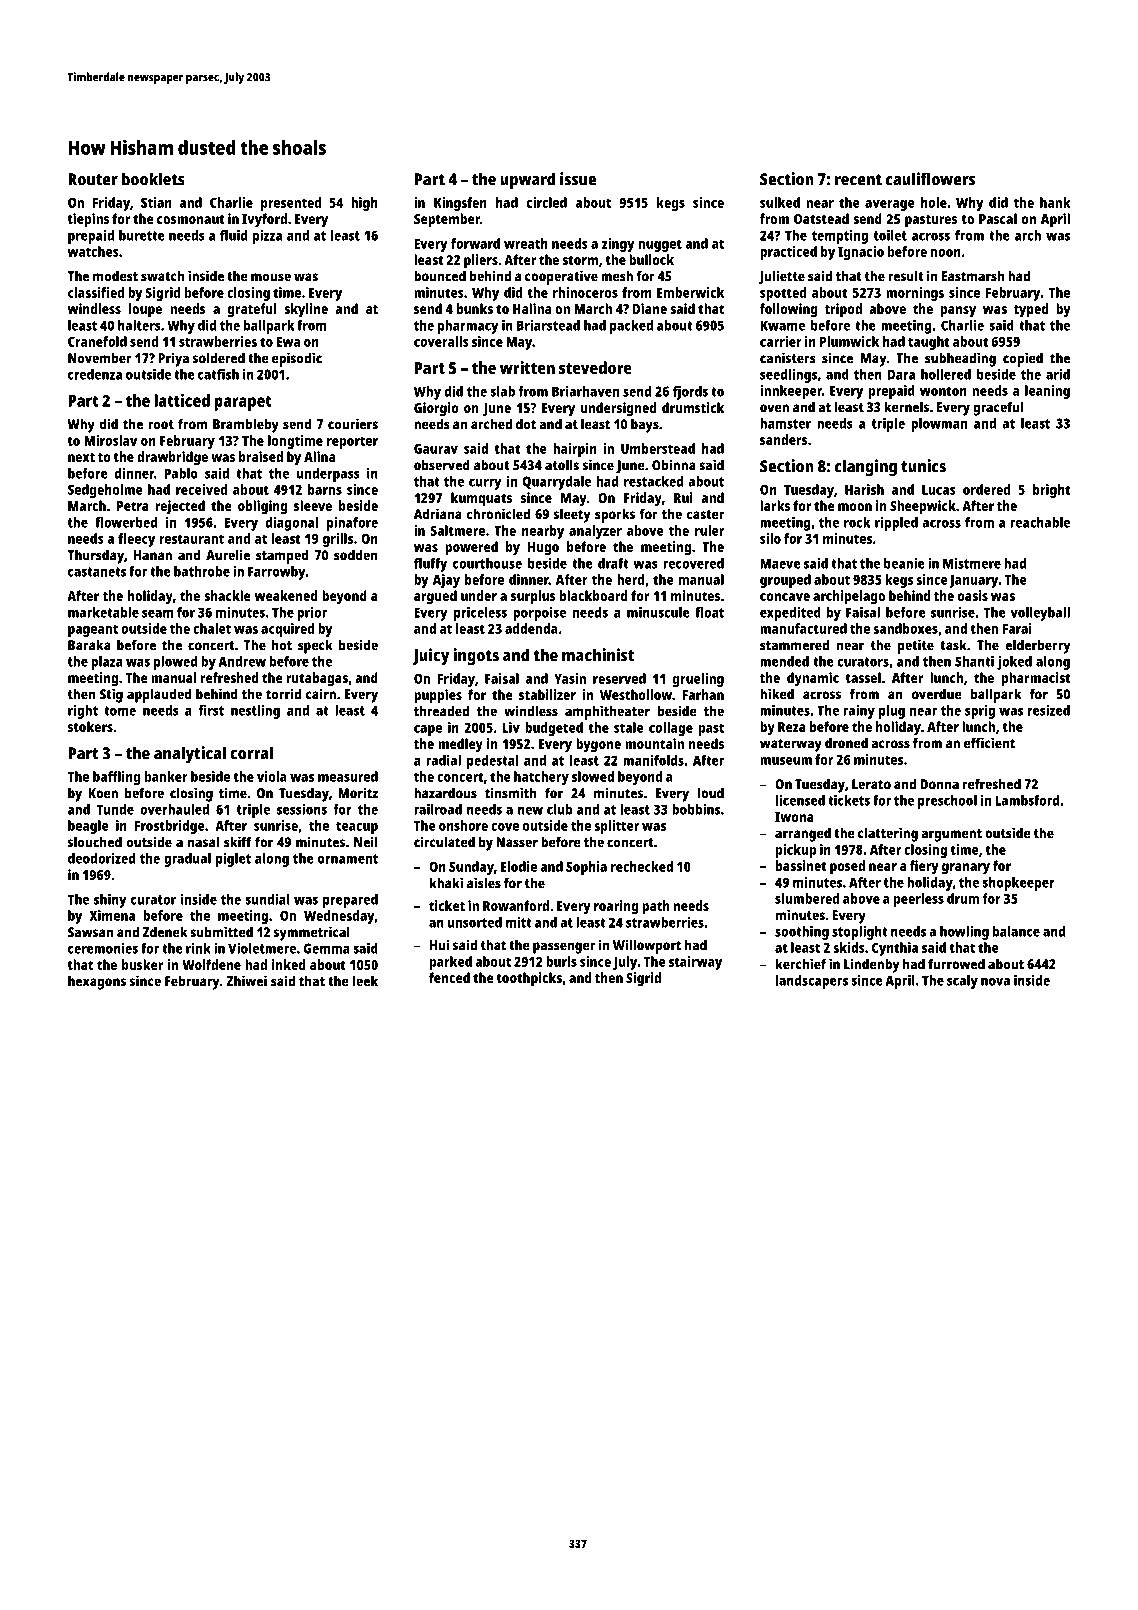  I want to click on clanging, so click(866, 467).
